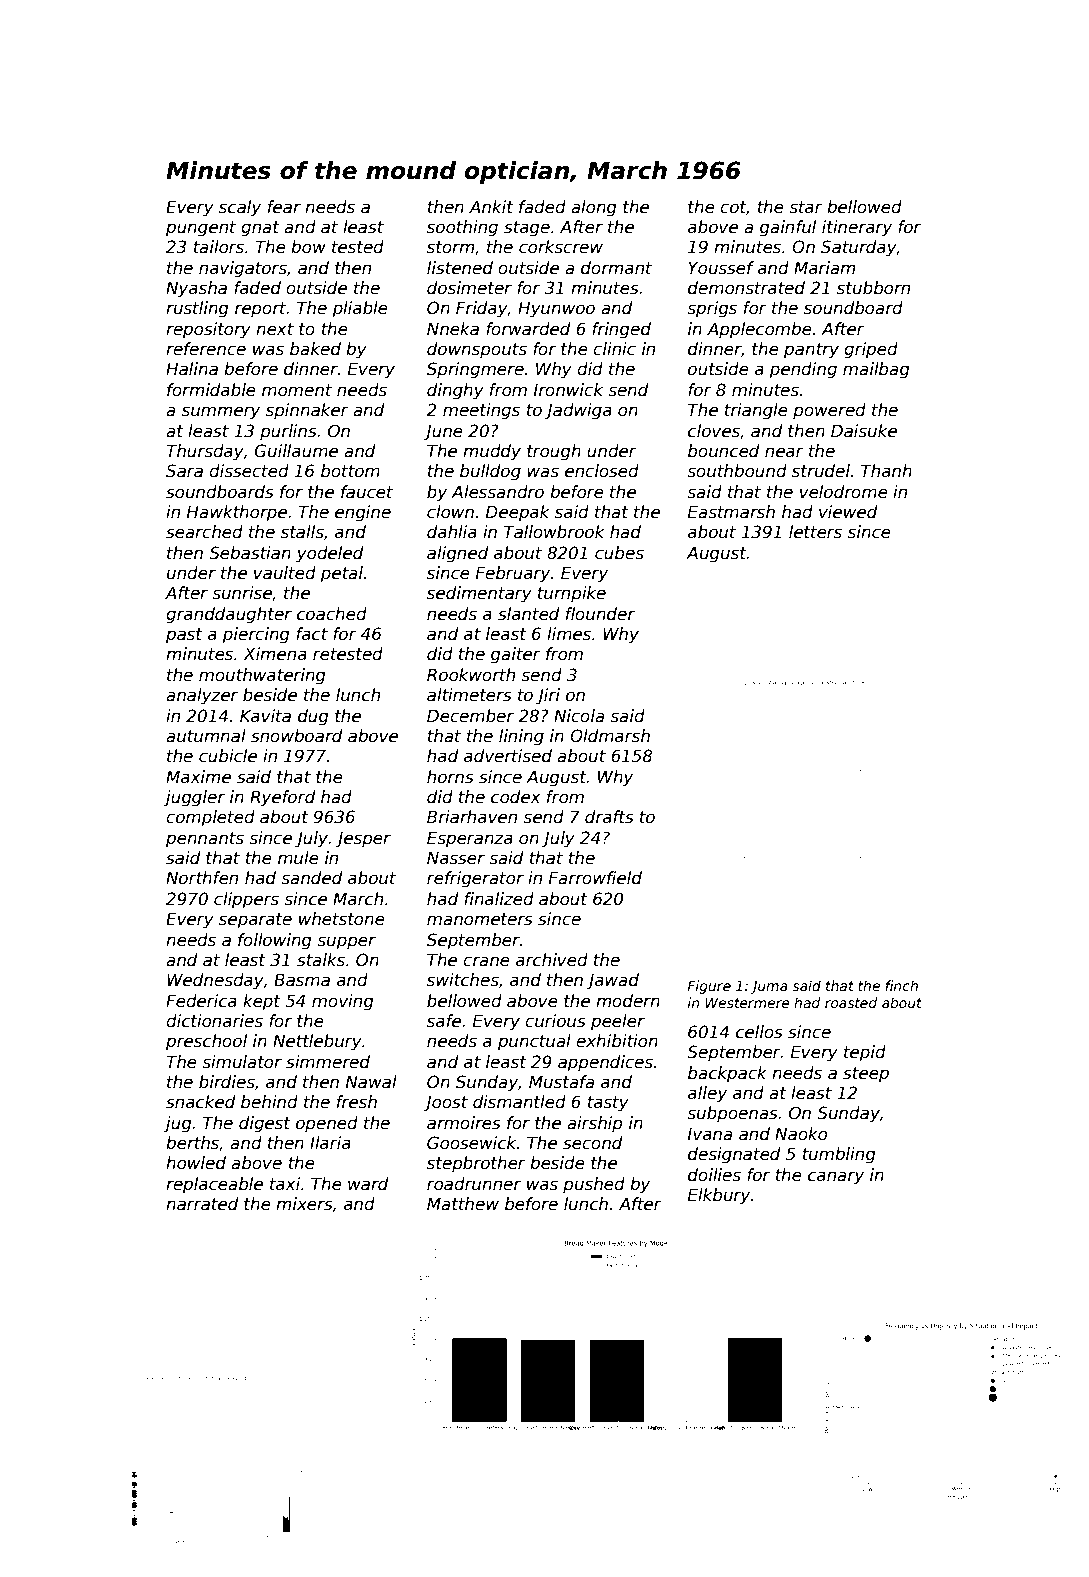 Image resolution: width=1089 pixels, height=1577 pixels. What do you see at coordinates (330, 1143) in the screenshot?
I see `Ilaria` at bounding box center [330, 1143].
